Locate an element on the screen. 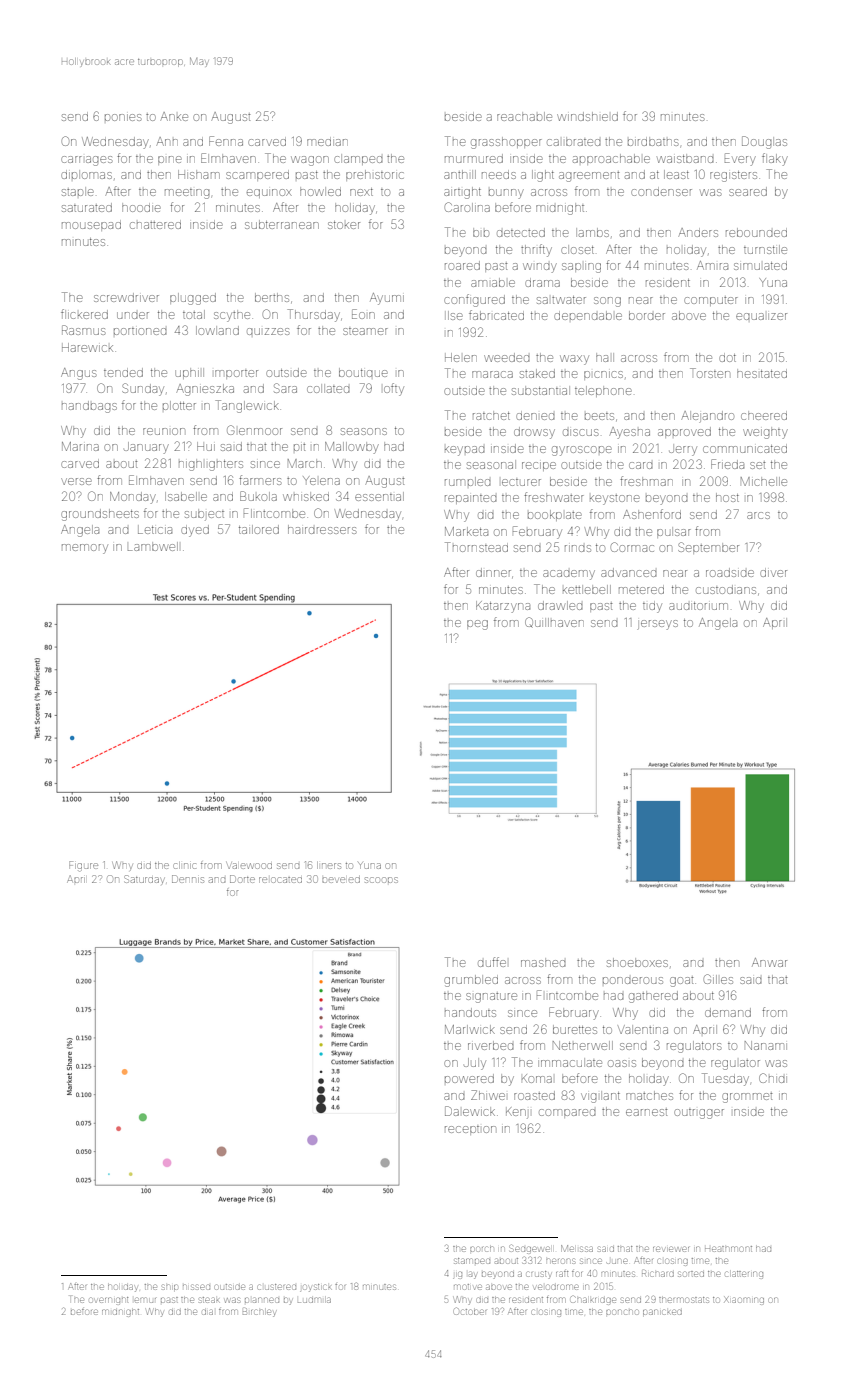 The width and height of the screenshot is (849, 1400). clinic is located at coordinates (184, 865).
